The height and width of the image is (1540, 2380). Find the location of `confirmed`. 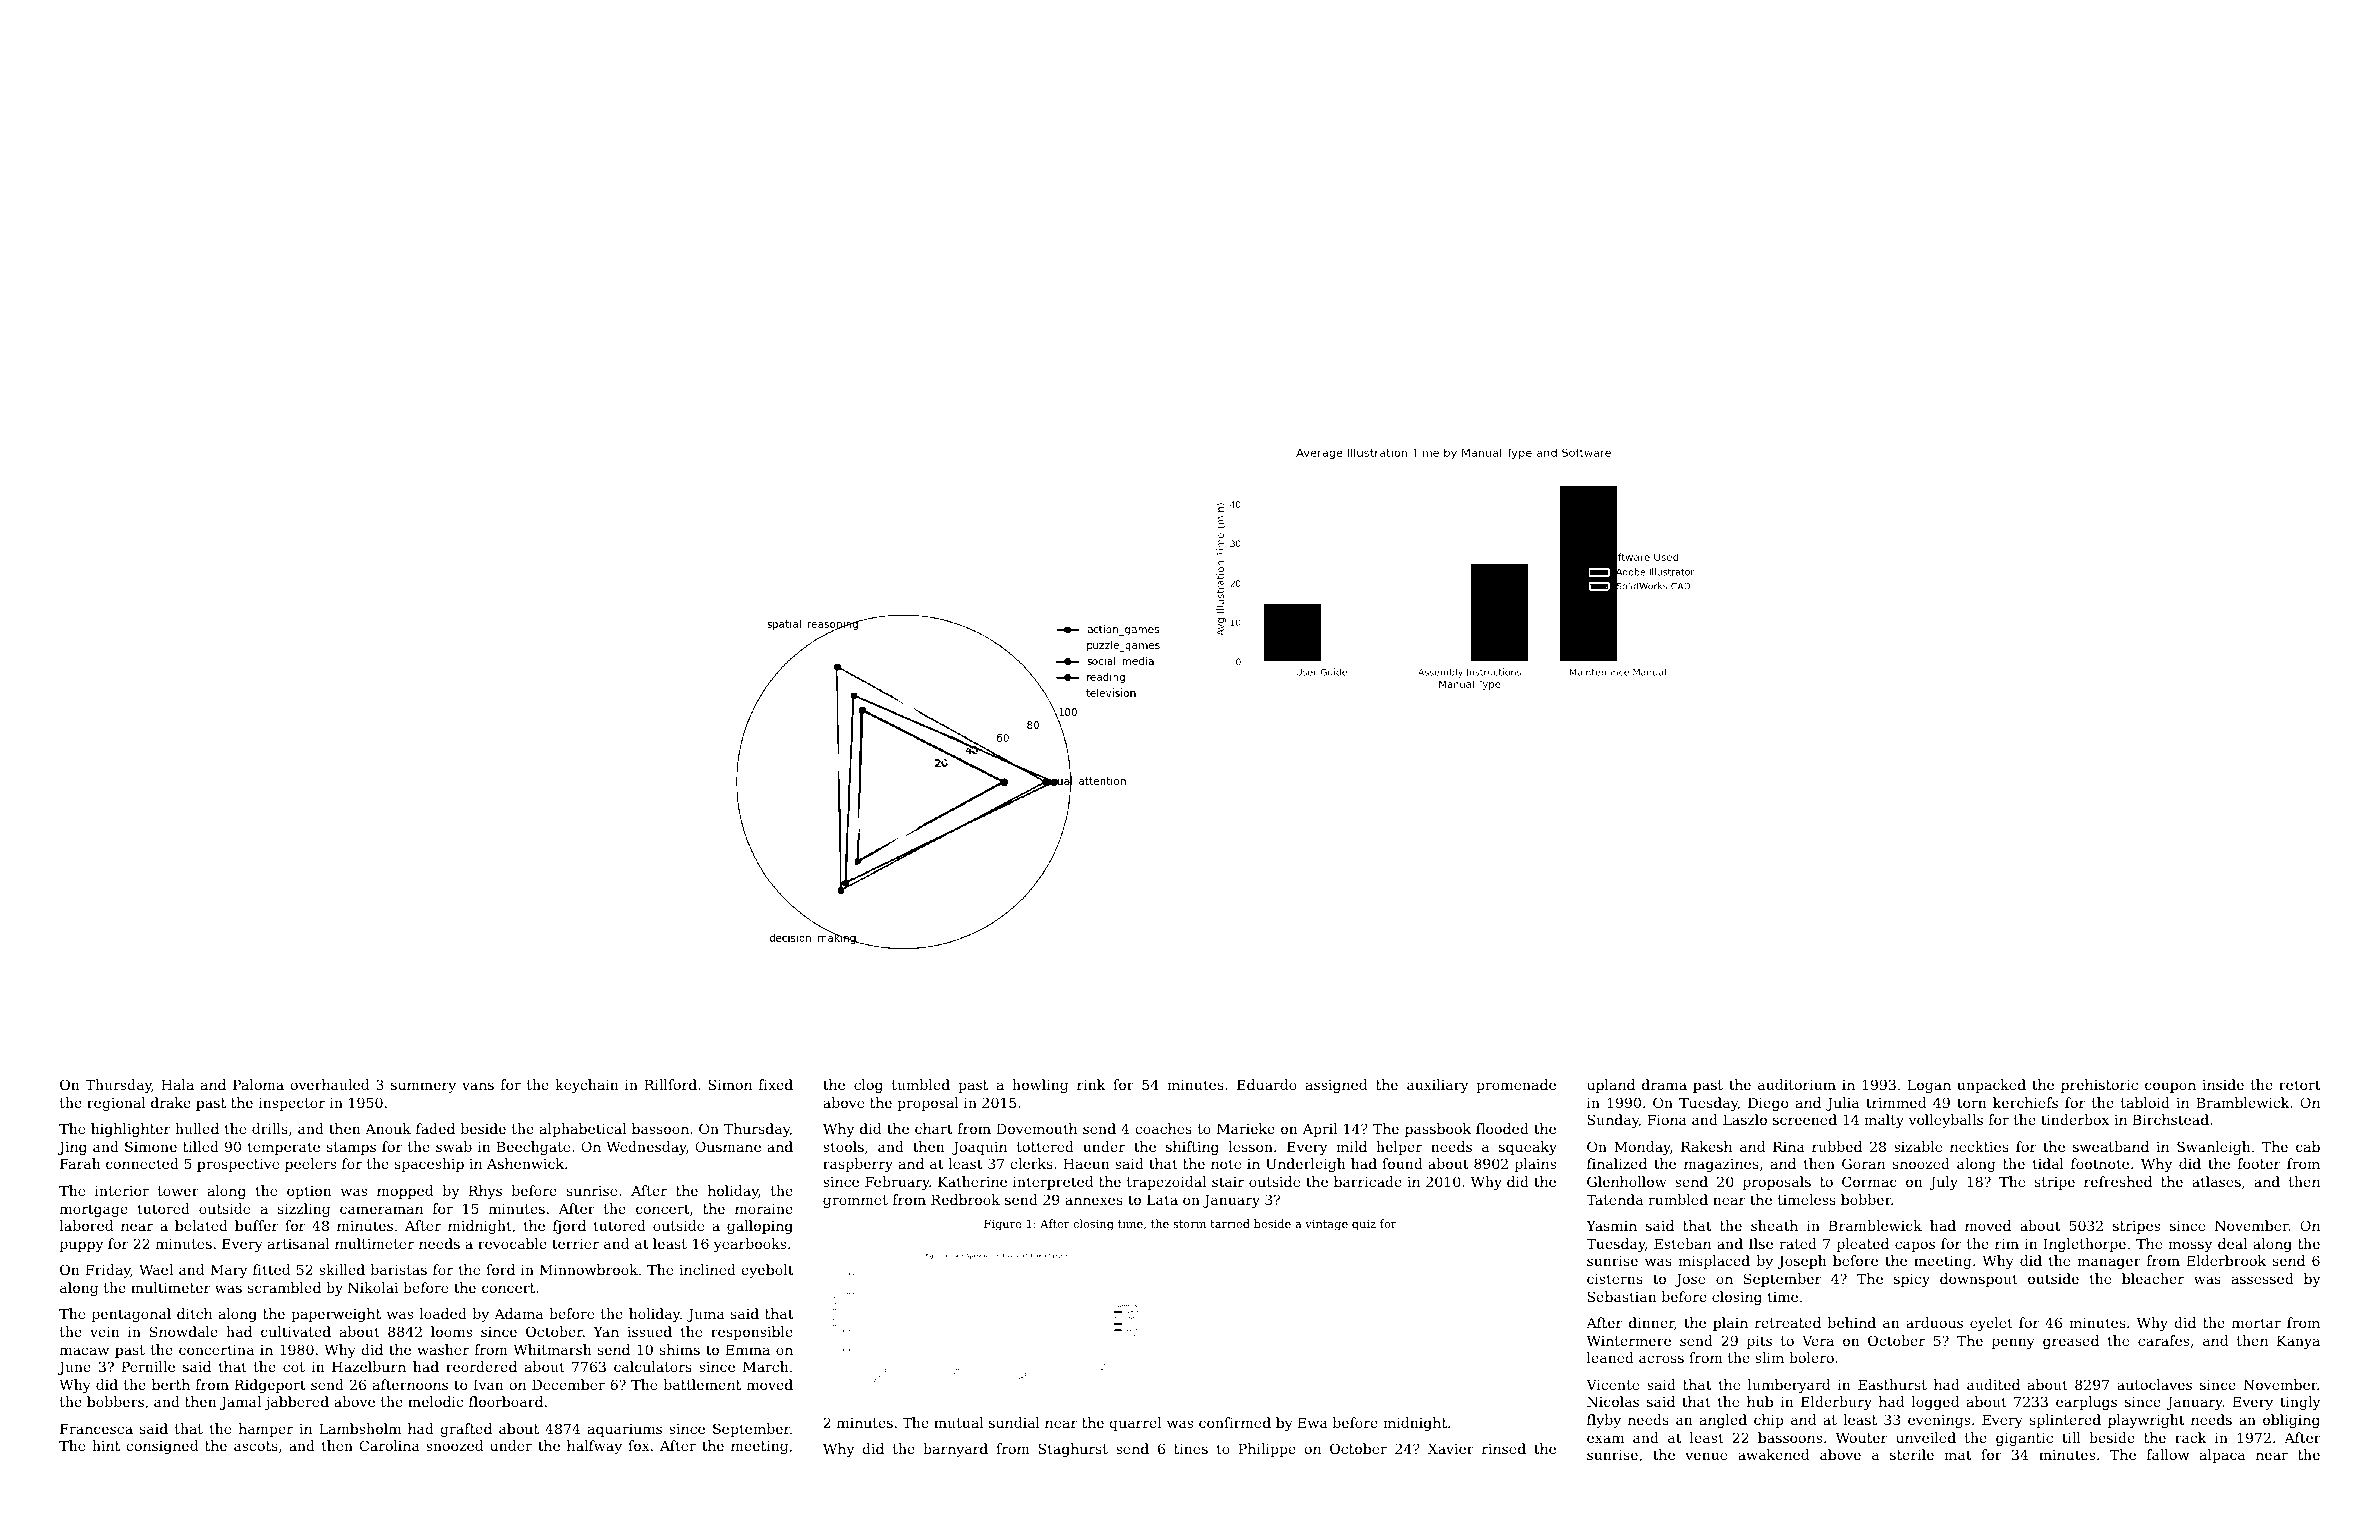

confirmed is located at coordinates (1235, 1422).
